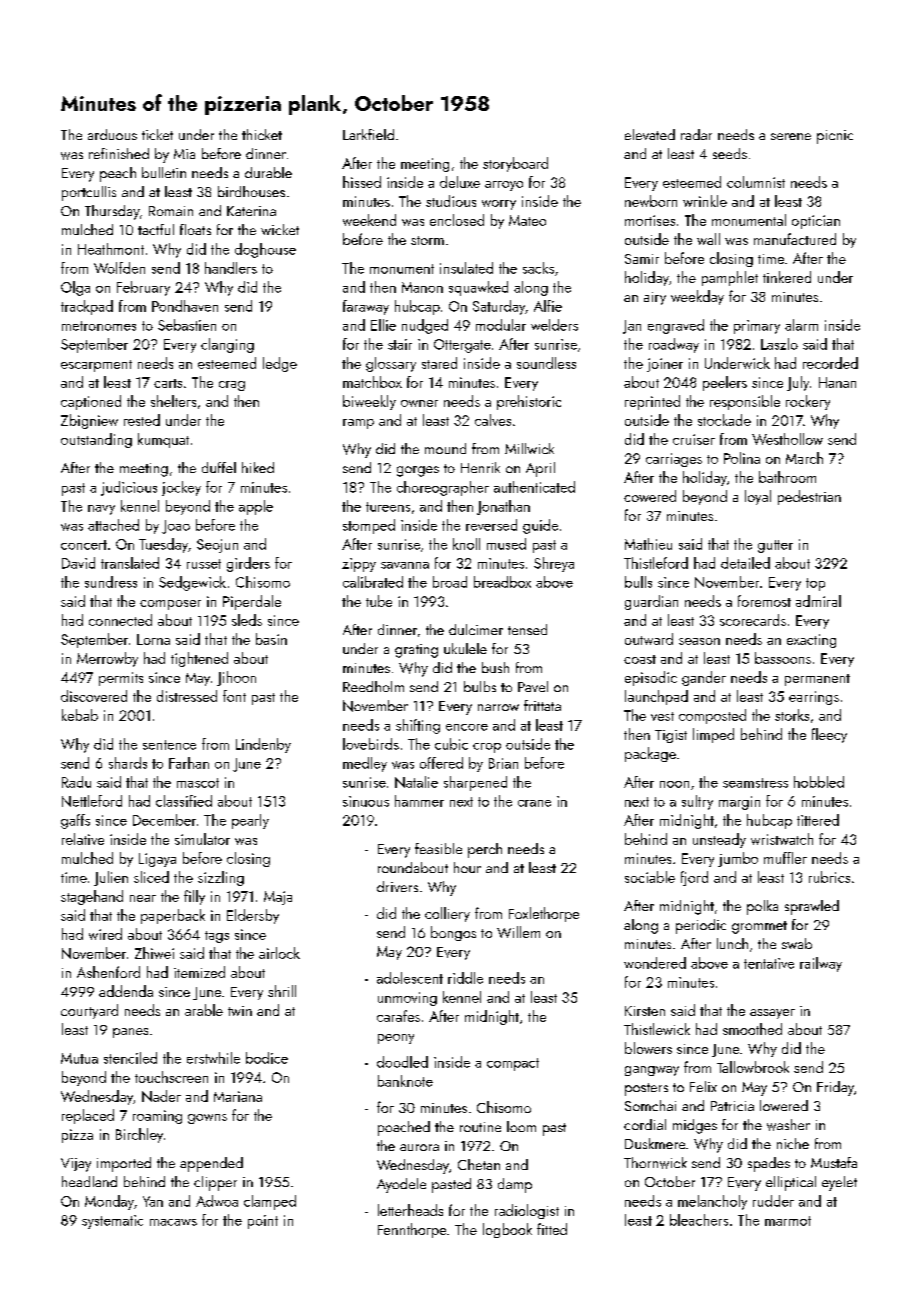 This image has height=1308, width=924. Describe the element at coordinates (153, 1201) in the image. I see `Yan` at that location.
